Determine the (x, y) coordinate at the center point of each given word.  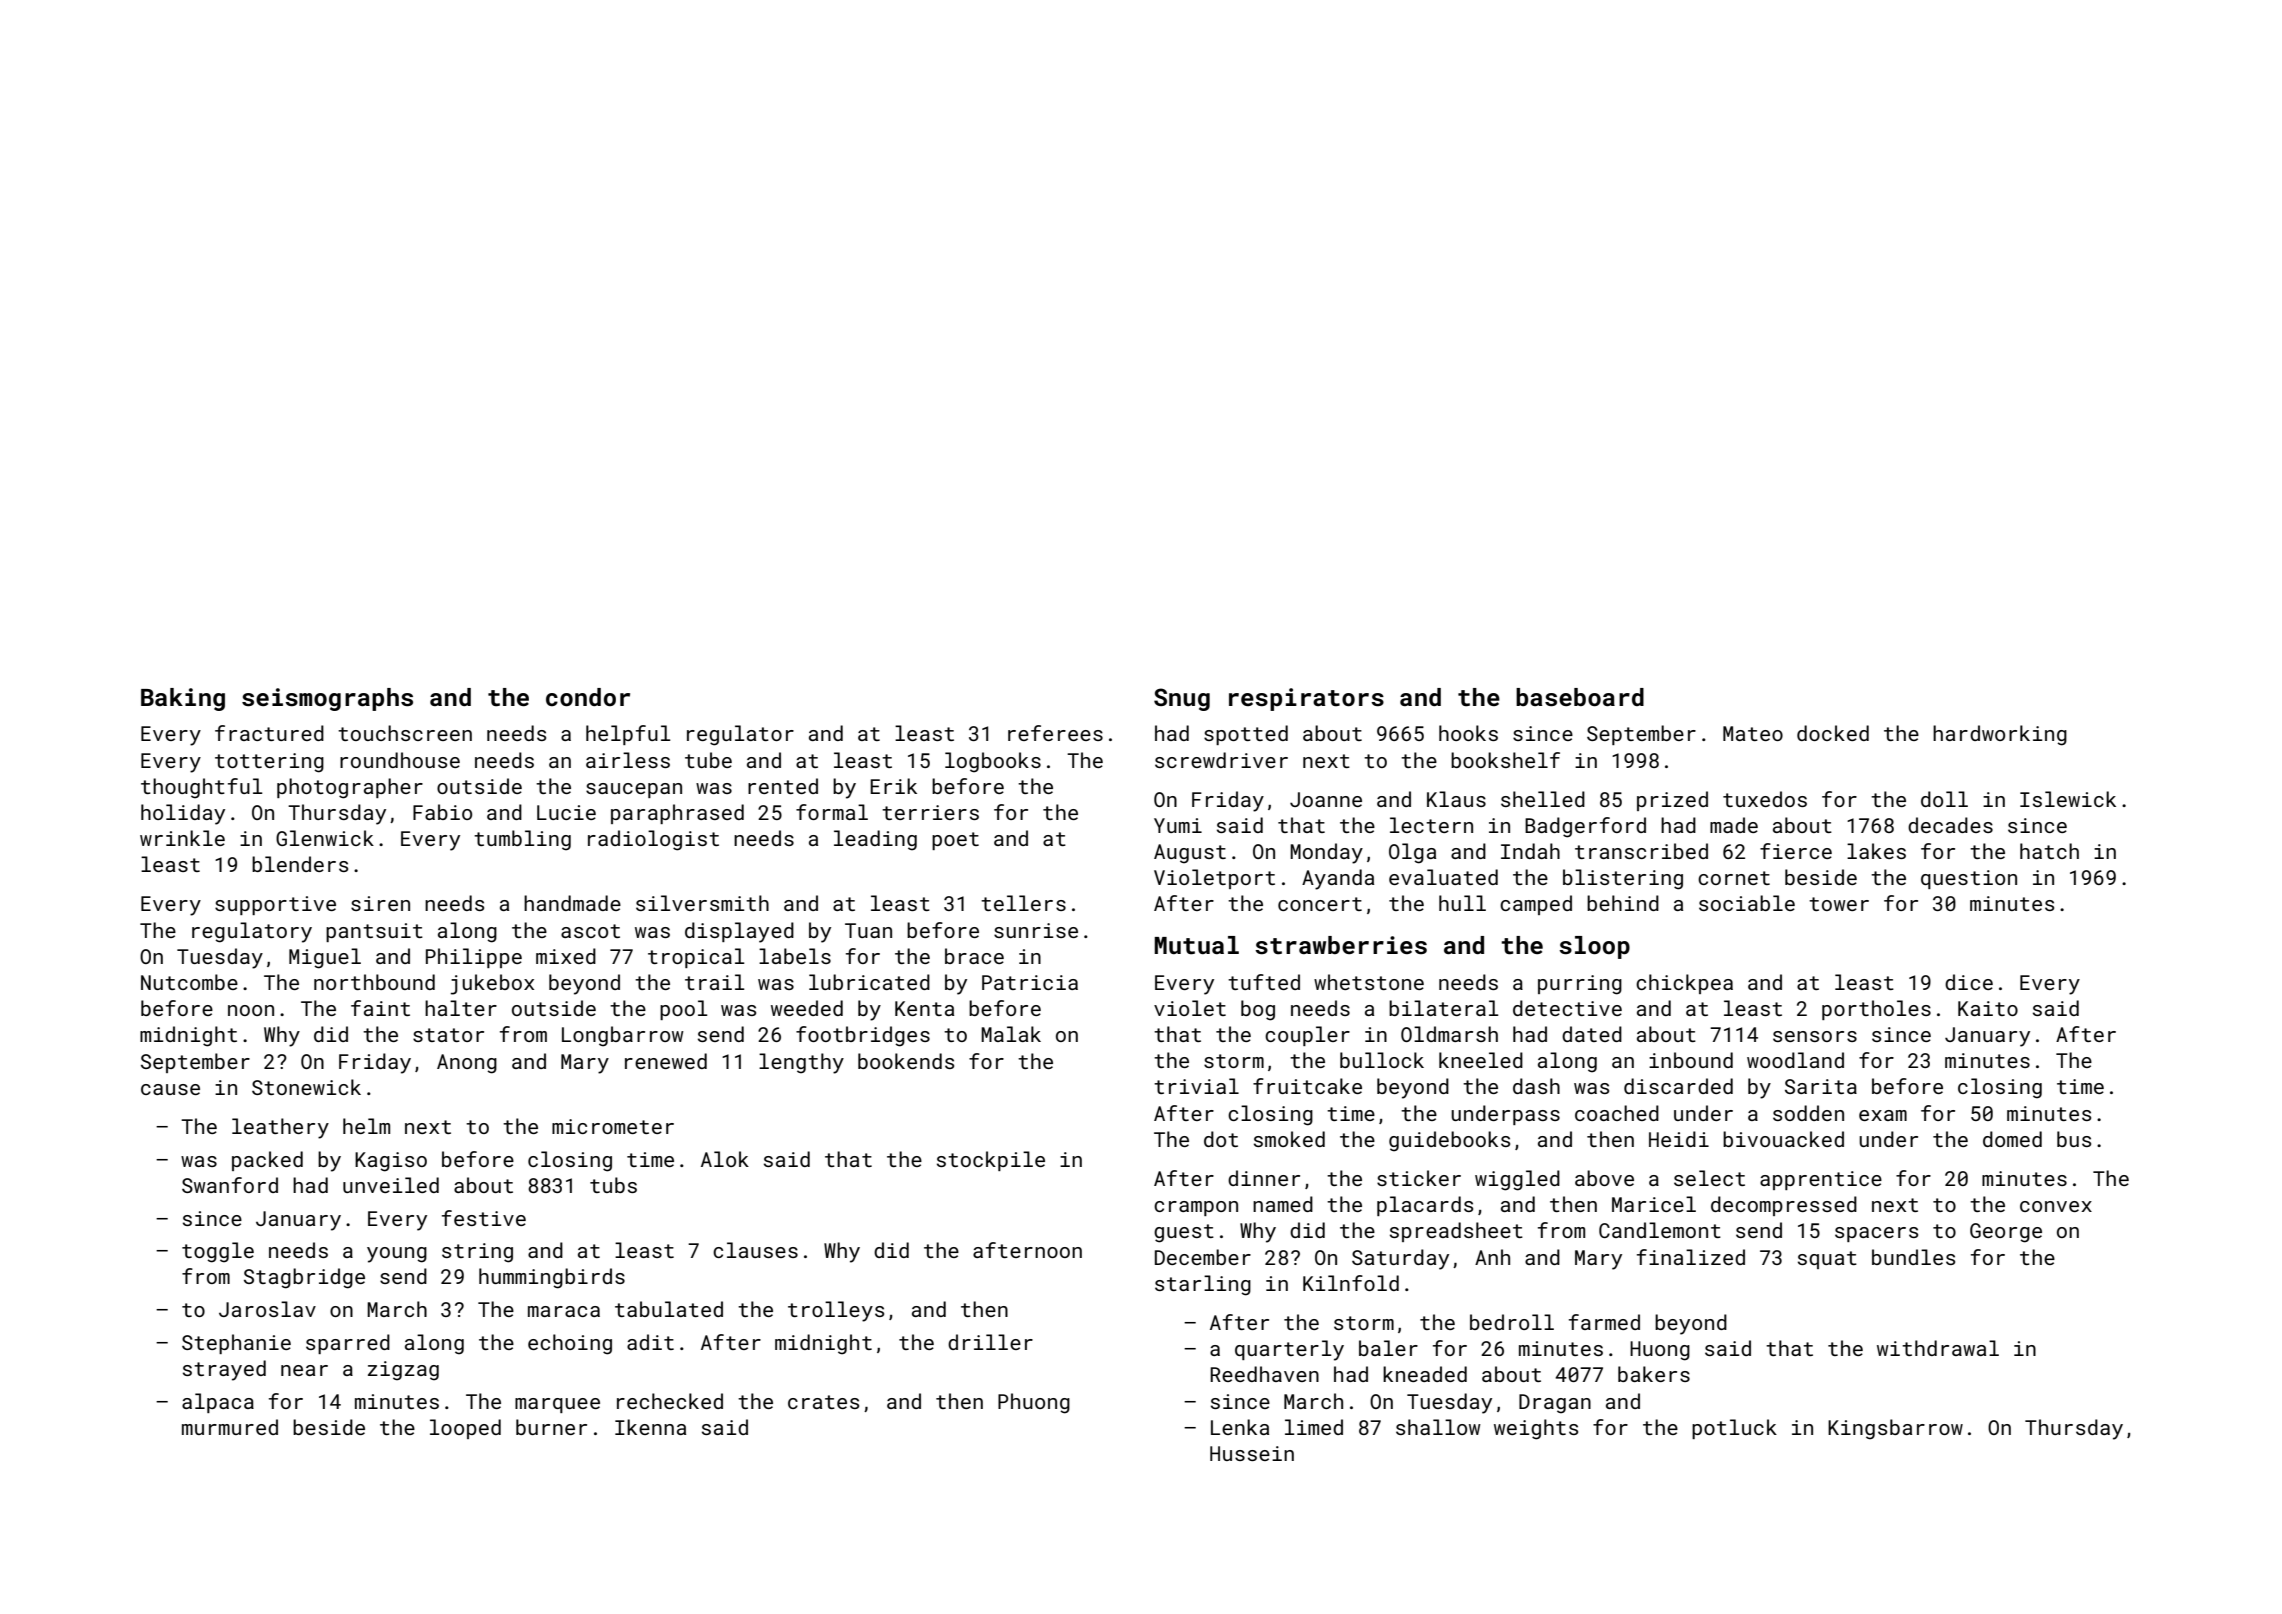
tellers (1023, 903)
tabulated (669, 1309)
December (1203, 1257)
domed (2012, 1139)
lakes (1876, 851)
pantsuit (374, 932)
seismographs (327, 699)
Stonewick (306, 1087)
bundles (1913, 1257)
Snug (1182, 699)
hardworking (2000, 735)
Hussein (1252, 1453)
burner (551, 1427)
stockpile (991, 1161)
